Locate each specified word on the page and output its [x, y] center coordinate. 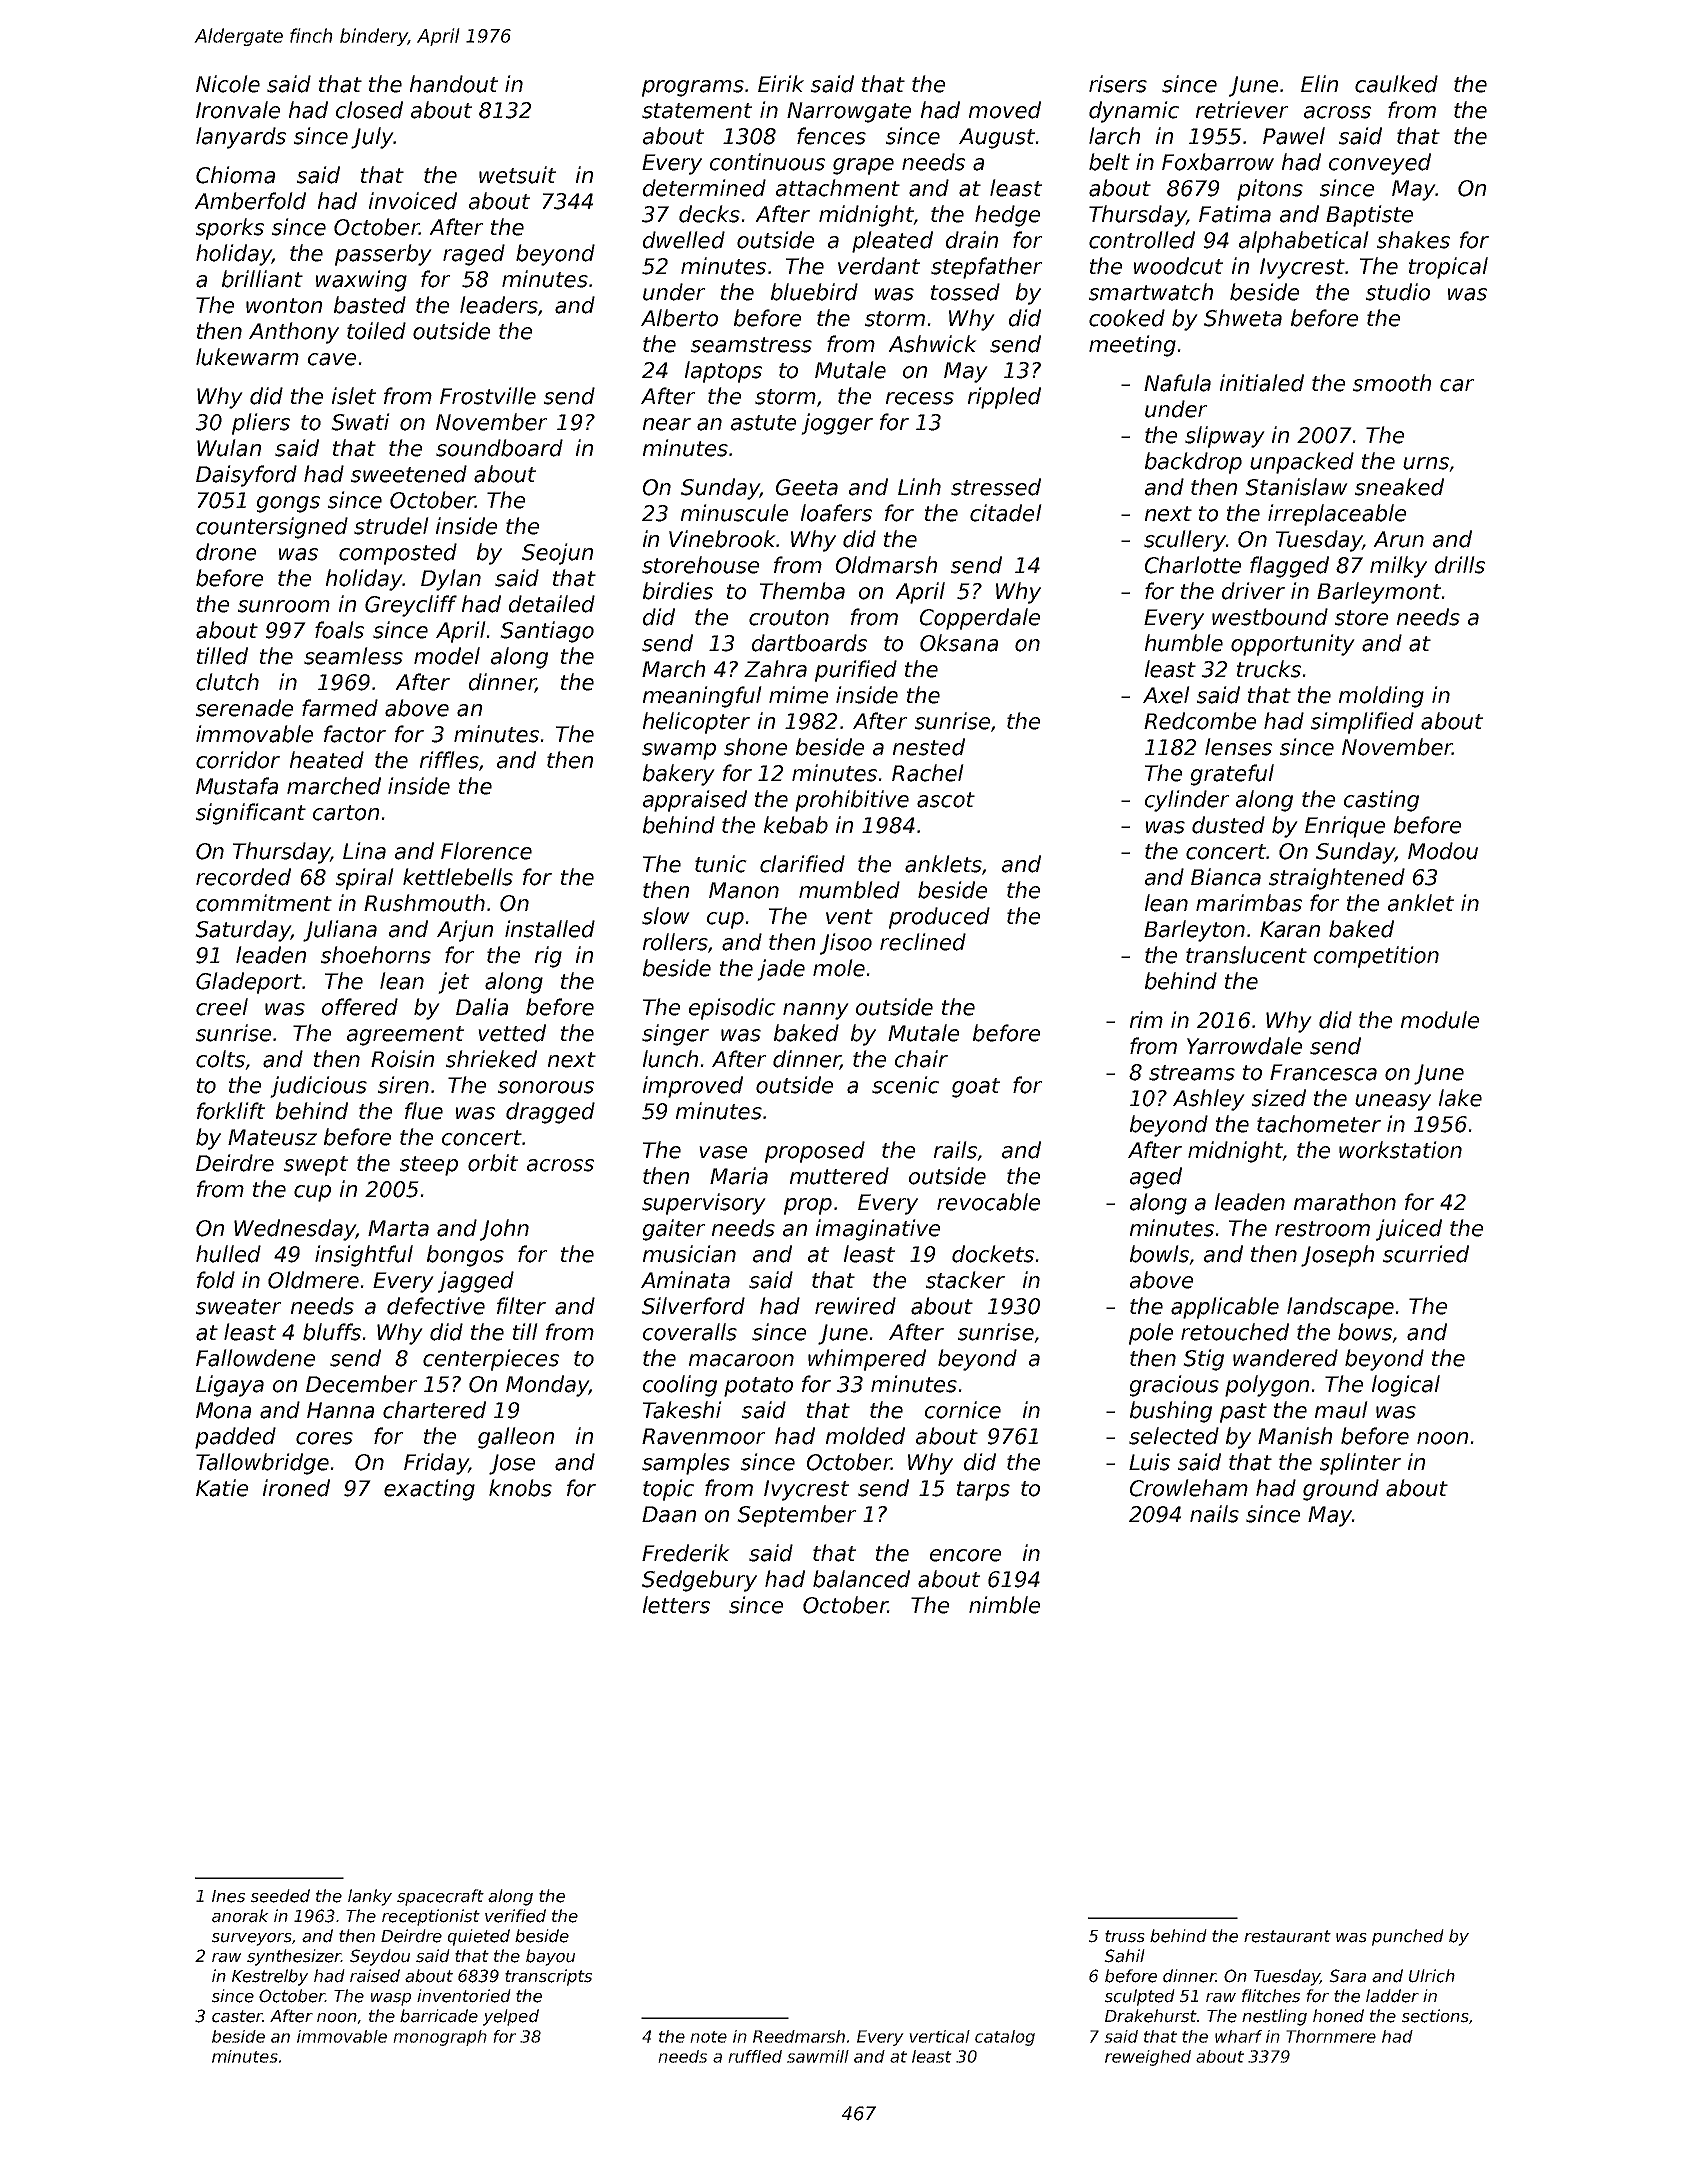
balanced [861, 1579]
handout [454, 84]
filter [521, 1306]
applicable [1225, 1308]
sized [1279, 1098]
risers [1118, 84]
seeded [280, 1896]
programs [693, 88]
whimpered [867, 1360]
